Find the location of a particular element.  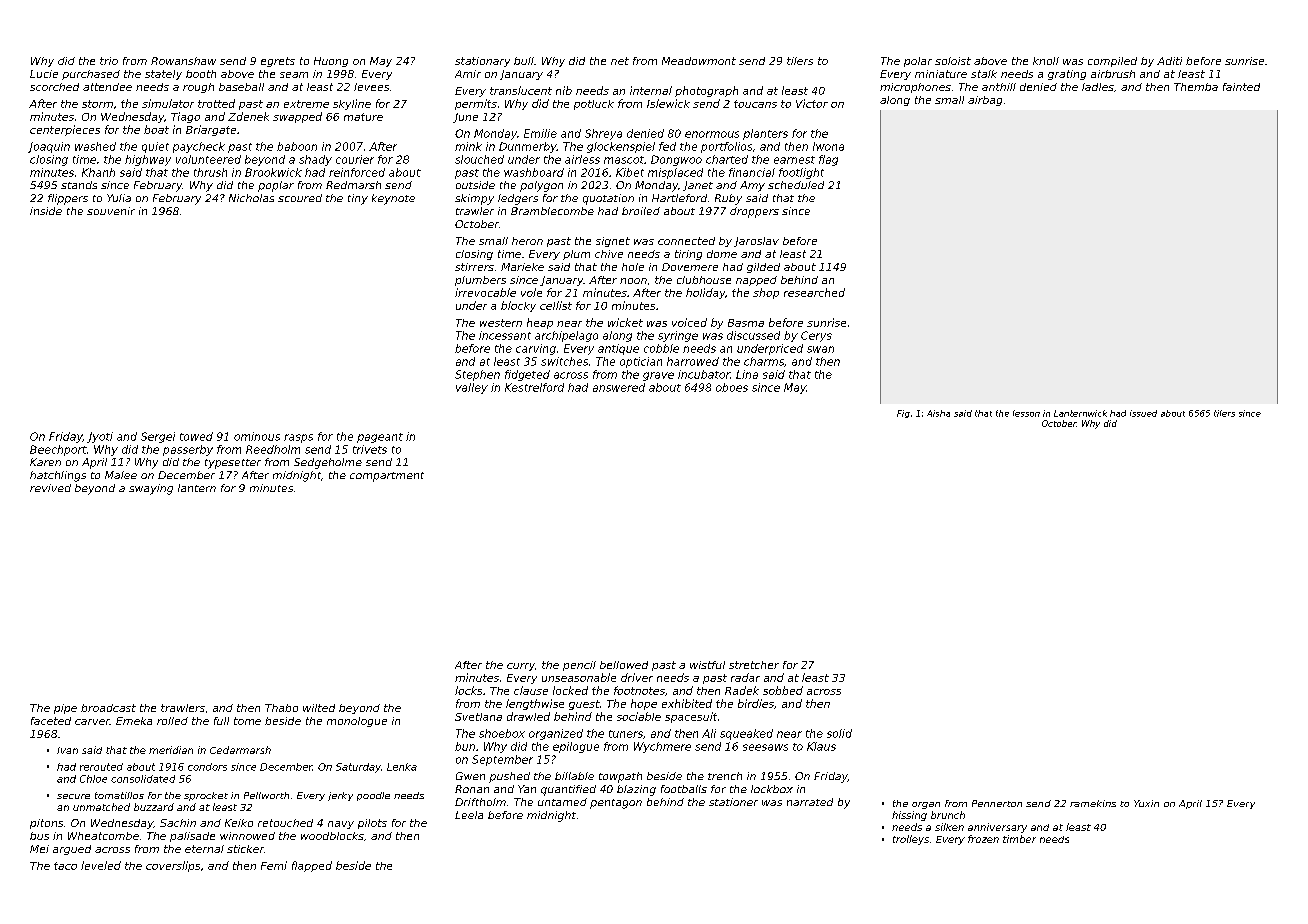

Yuxin is located at coordinates (1146, 803).
